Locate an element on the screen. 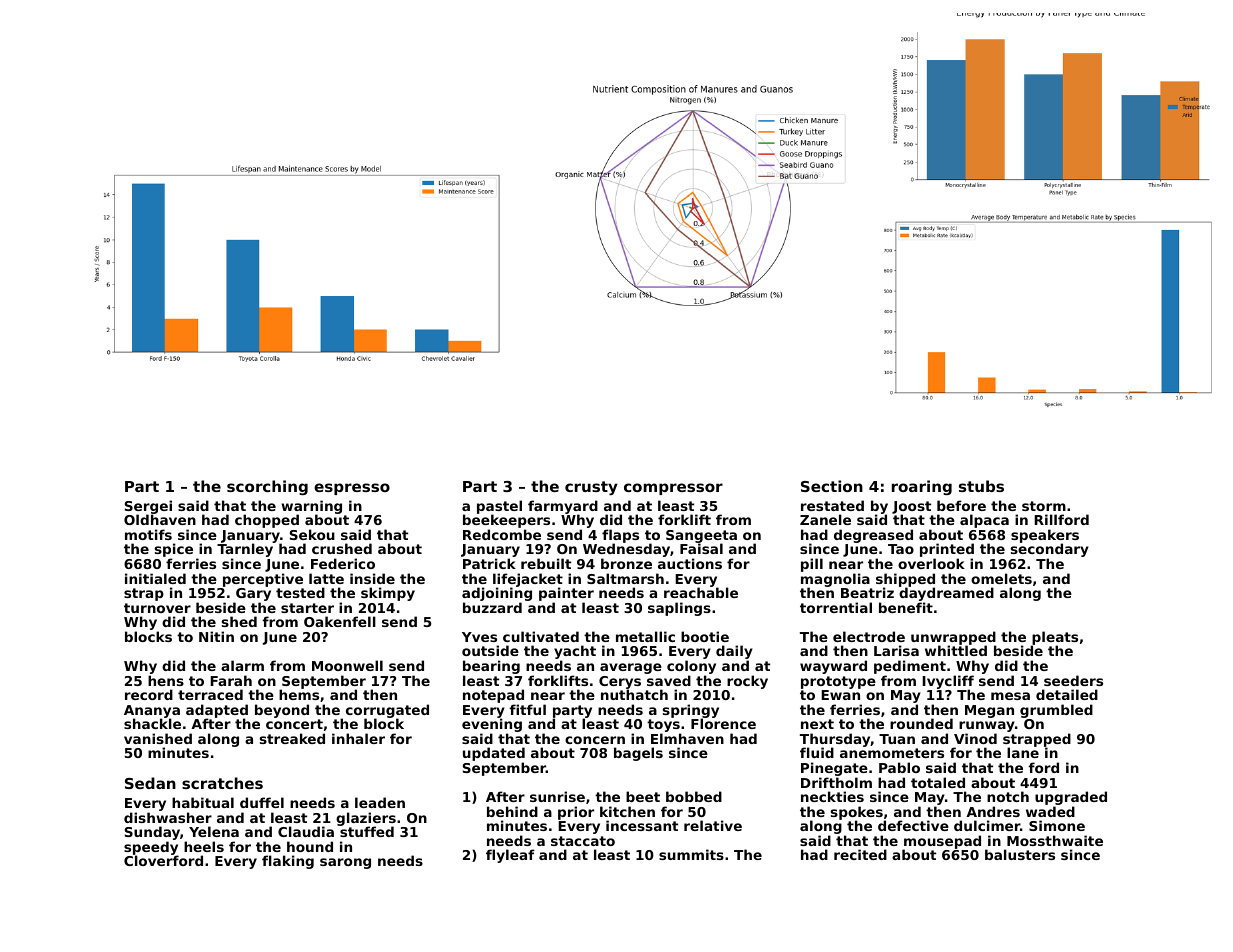  sunrise is located at coordinates (557, 796).
